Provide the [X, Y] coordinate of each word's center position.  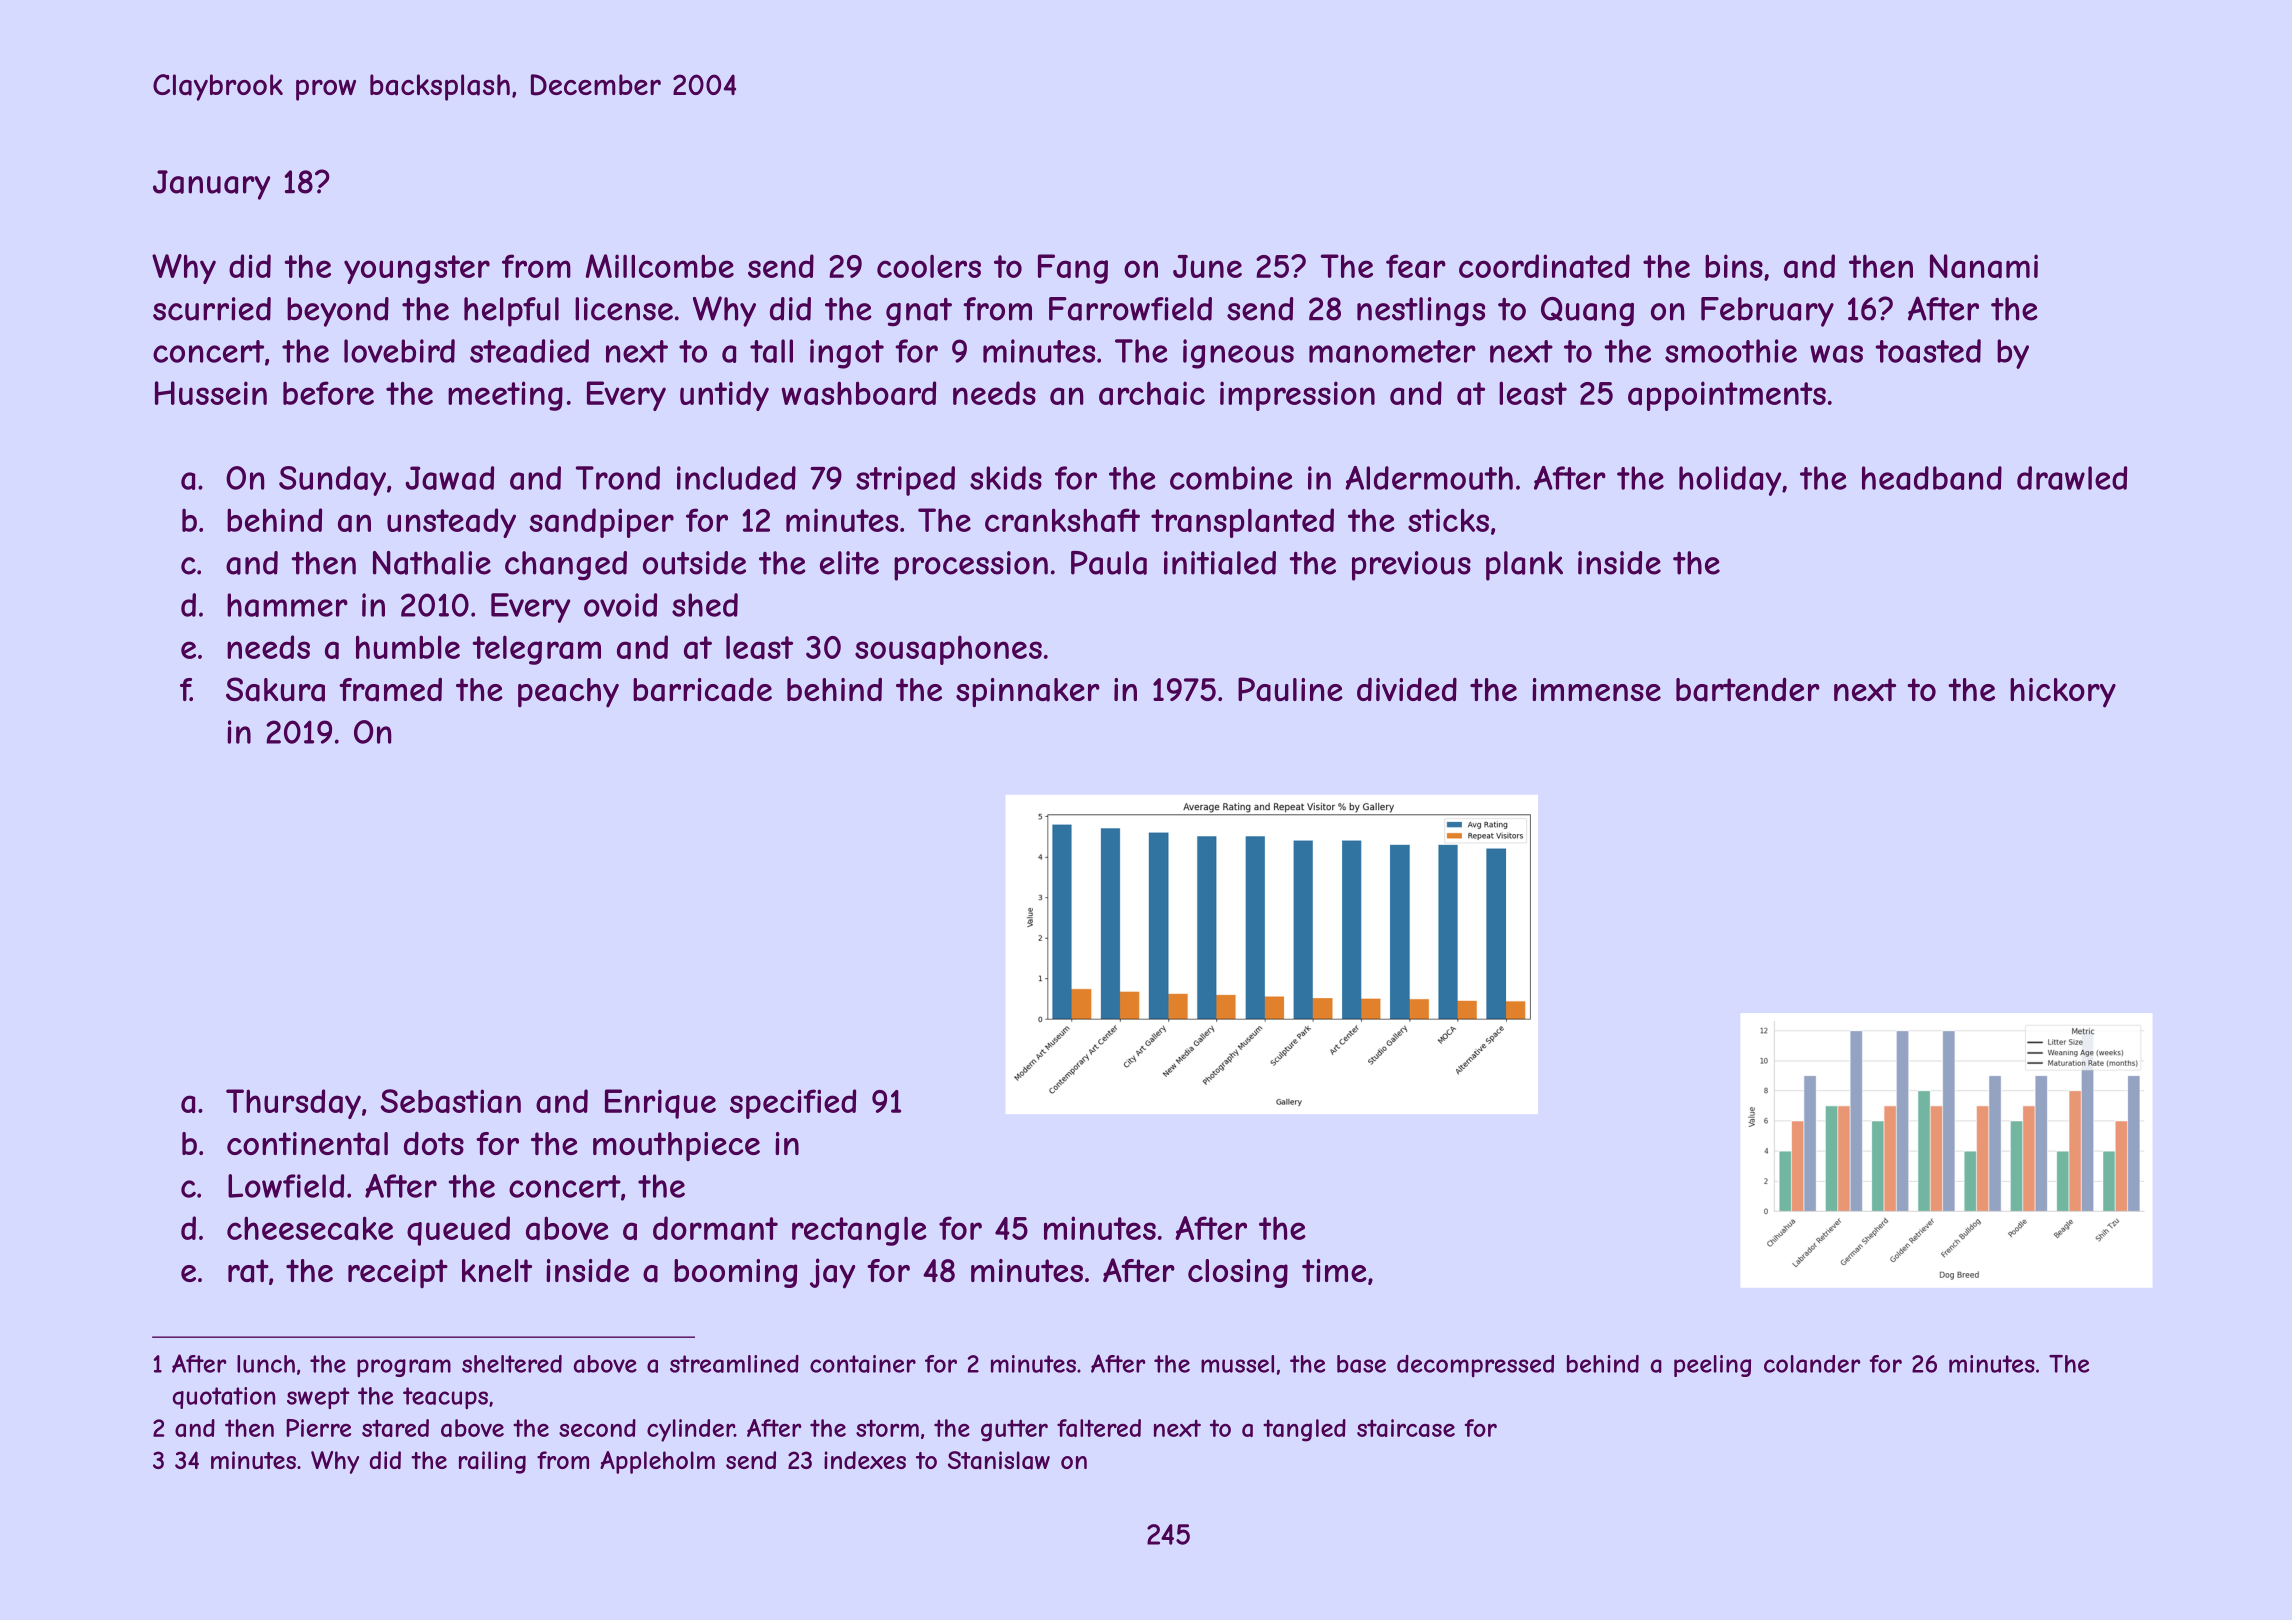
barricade [702, 689]
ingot [847, 354]
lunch [266, 1364]
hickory [2063, 693]
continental [307, 1144]
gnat [919, 312]
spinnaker [1028, 693]
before [328, 393]
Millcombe [660, 266]
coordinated [1544, 266]
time [1334, 1270]
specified [793, 1104]
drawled [2072, 478]
